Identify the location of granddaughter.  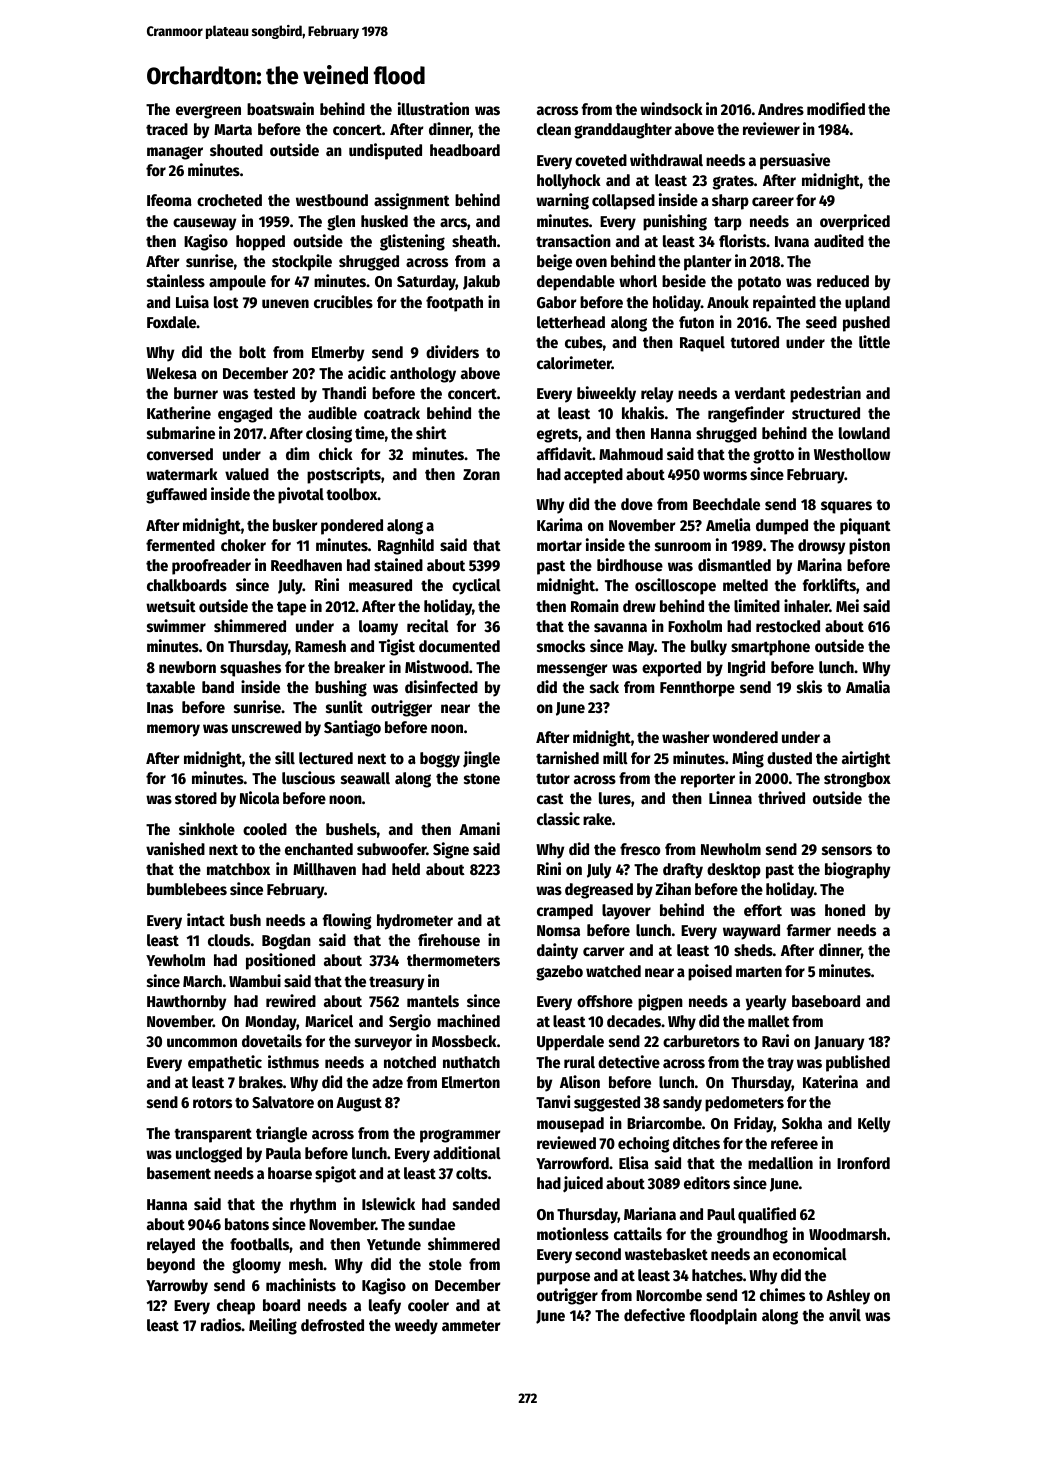
(623, 131).
